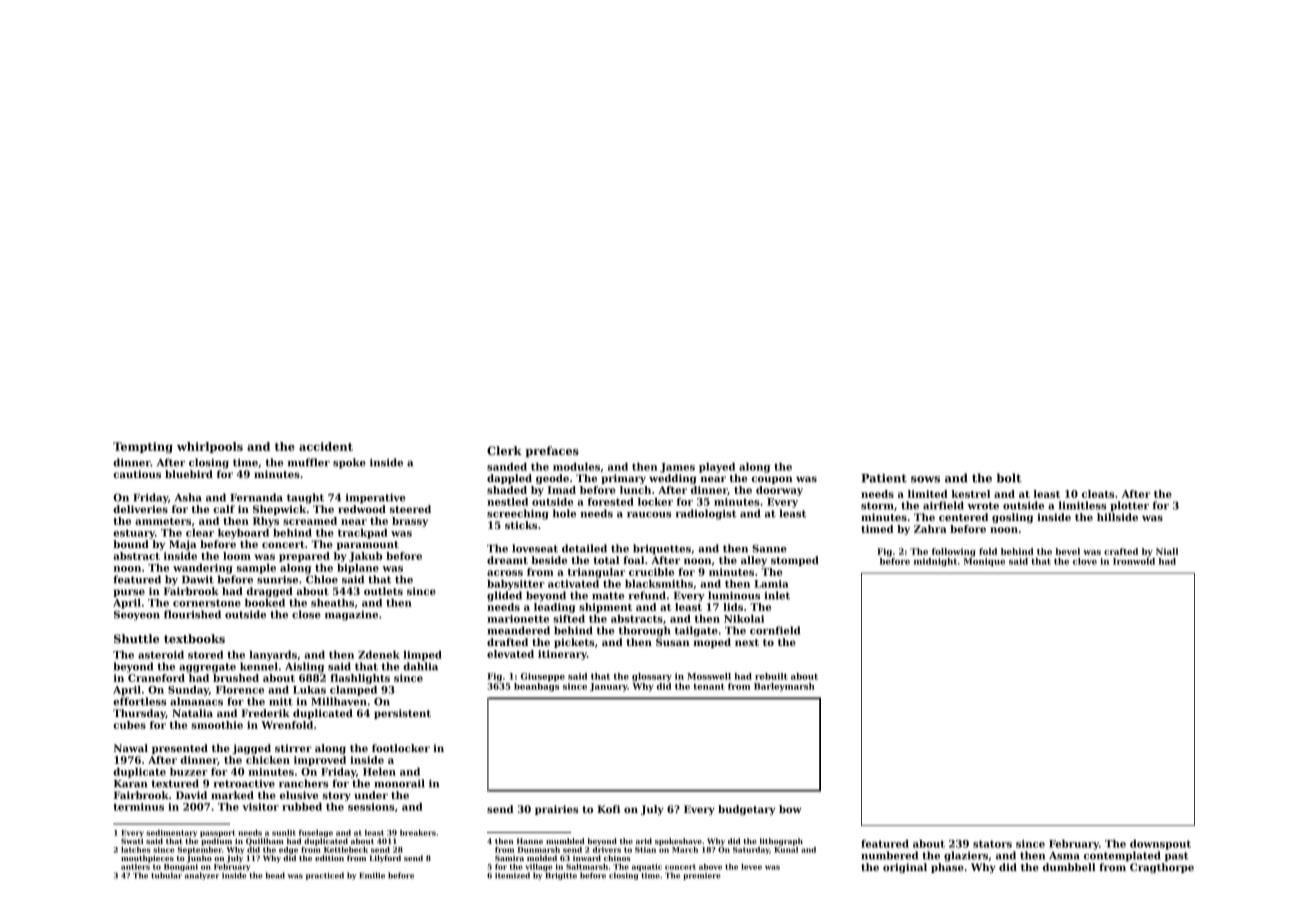  What do you see at coordinates (983, 506) in the page?
I see `wrote` at bounding box center [983, 506].
